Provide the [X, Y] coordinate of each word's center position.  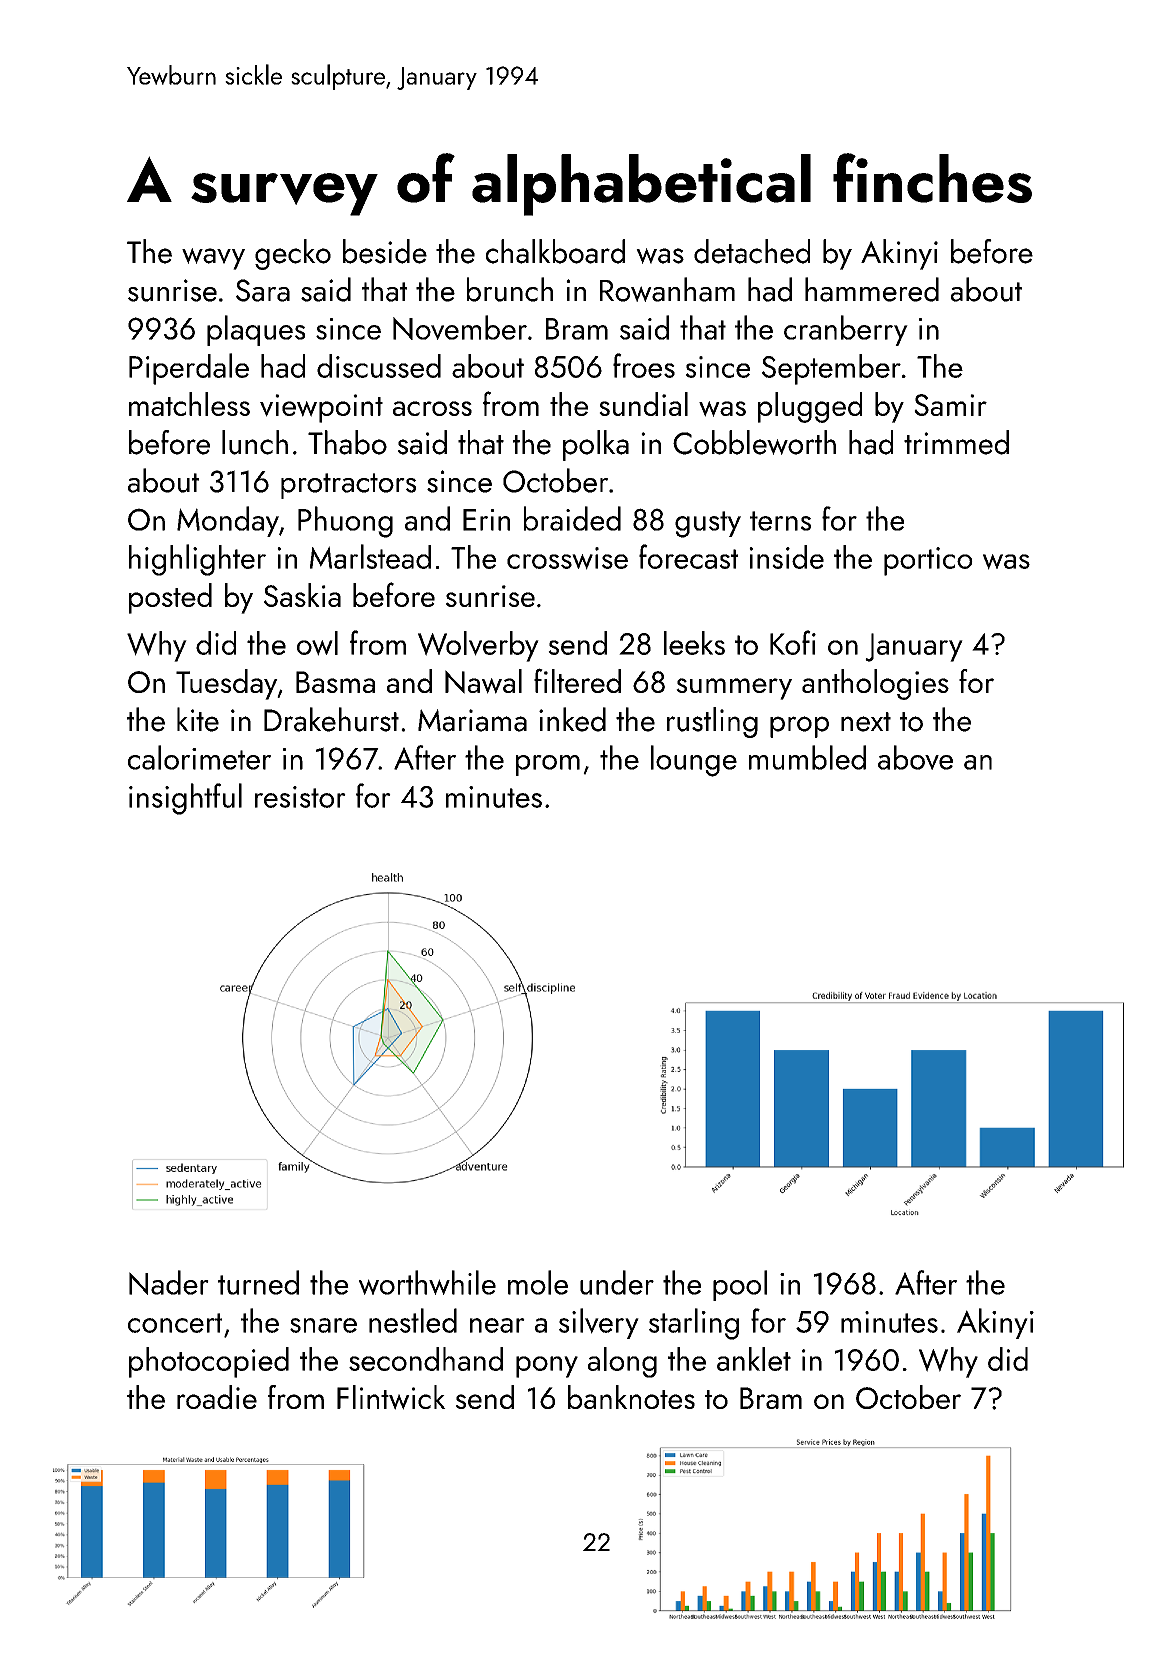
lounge [694, 761]
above [915, 757]
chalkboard [555, 251]
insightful [185, 799]
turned [258, 1282]
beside [385, 251]
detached [752, 251]
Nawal [483, 681]
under [617, 1282]
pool [740, 1285]
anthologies [875, 684]
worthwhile [427, 1282]
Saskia [302, 595]
